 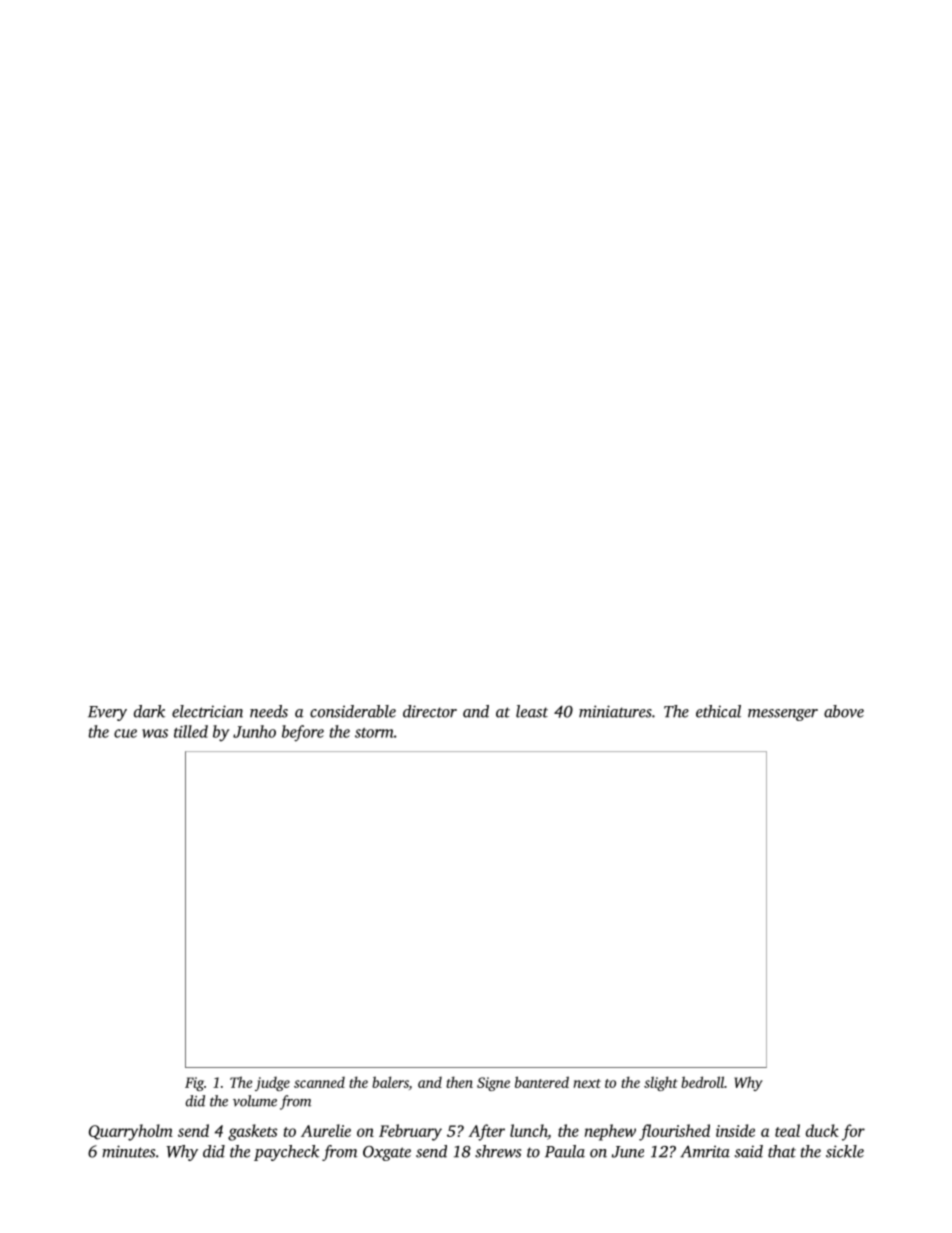 I want to click on storm, so click(x=374, y=733).
